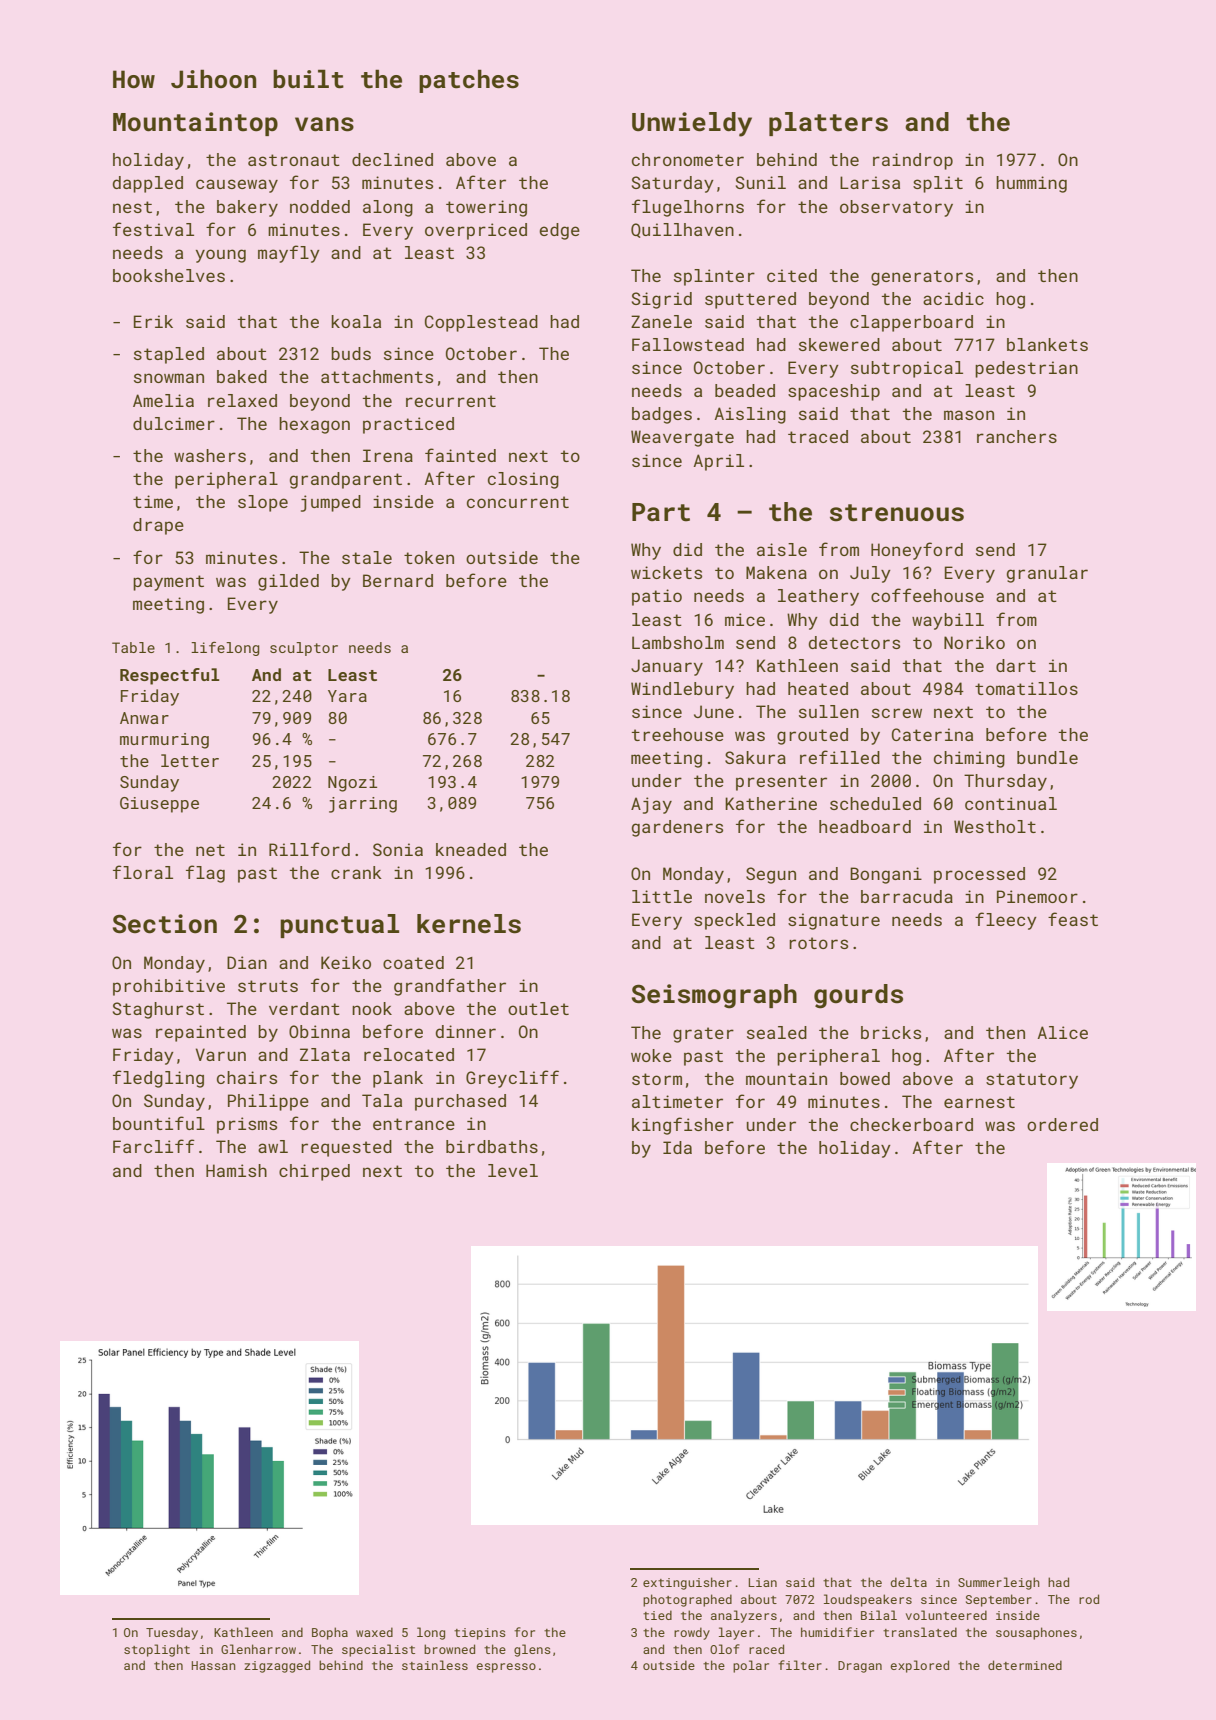  I want to click on declined, so click(392, 159).
